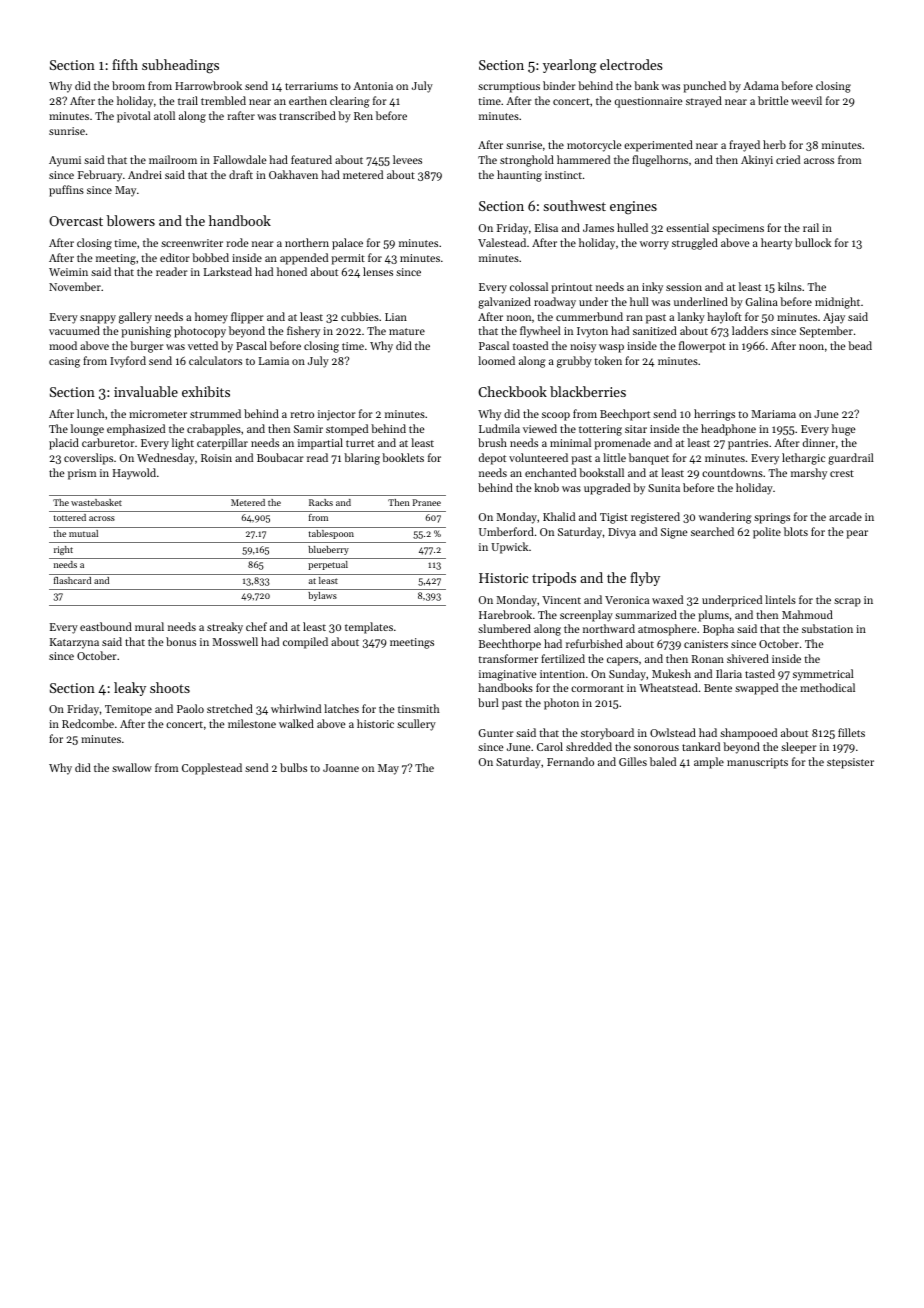 This screenshot has width=924, height=1308. I want to click on lenses, so click(378, 271).
